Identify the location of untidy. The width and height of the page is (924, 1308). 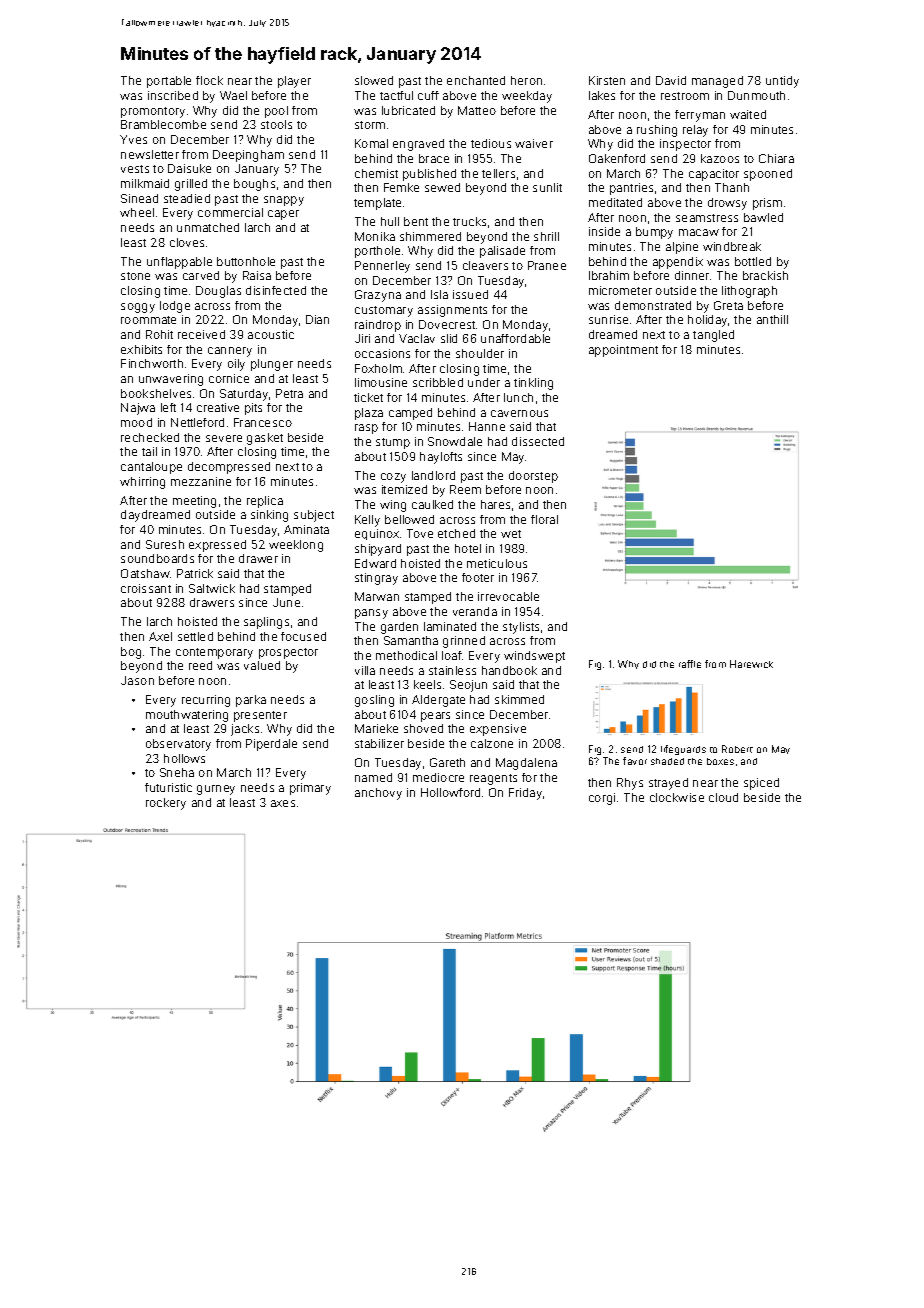
(782, 82).
